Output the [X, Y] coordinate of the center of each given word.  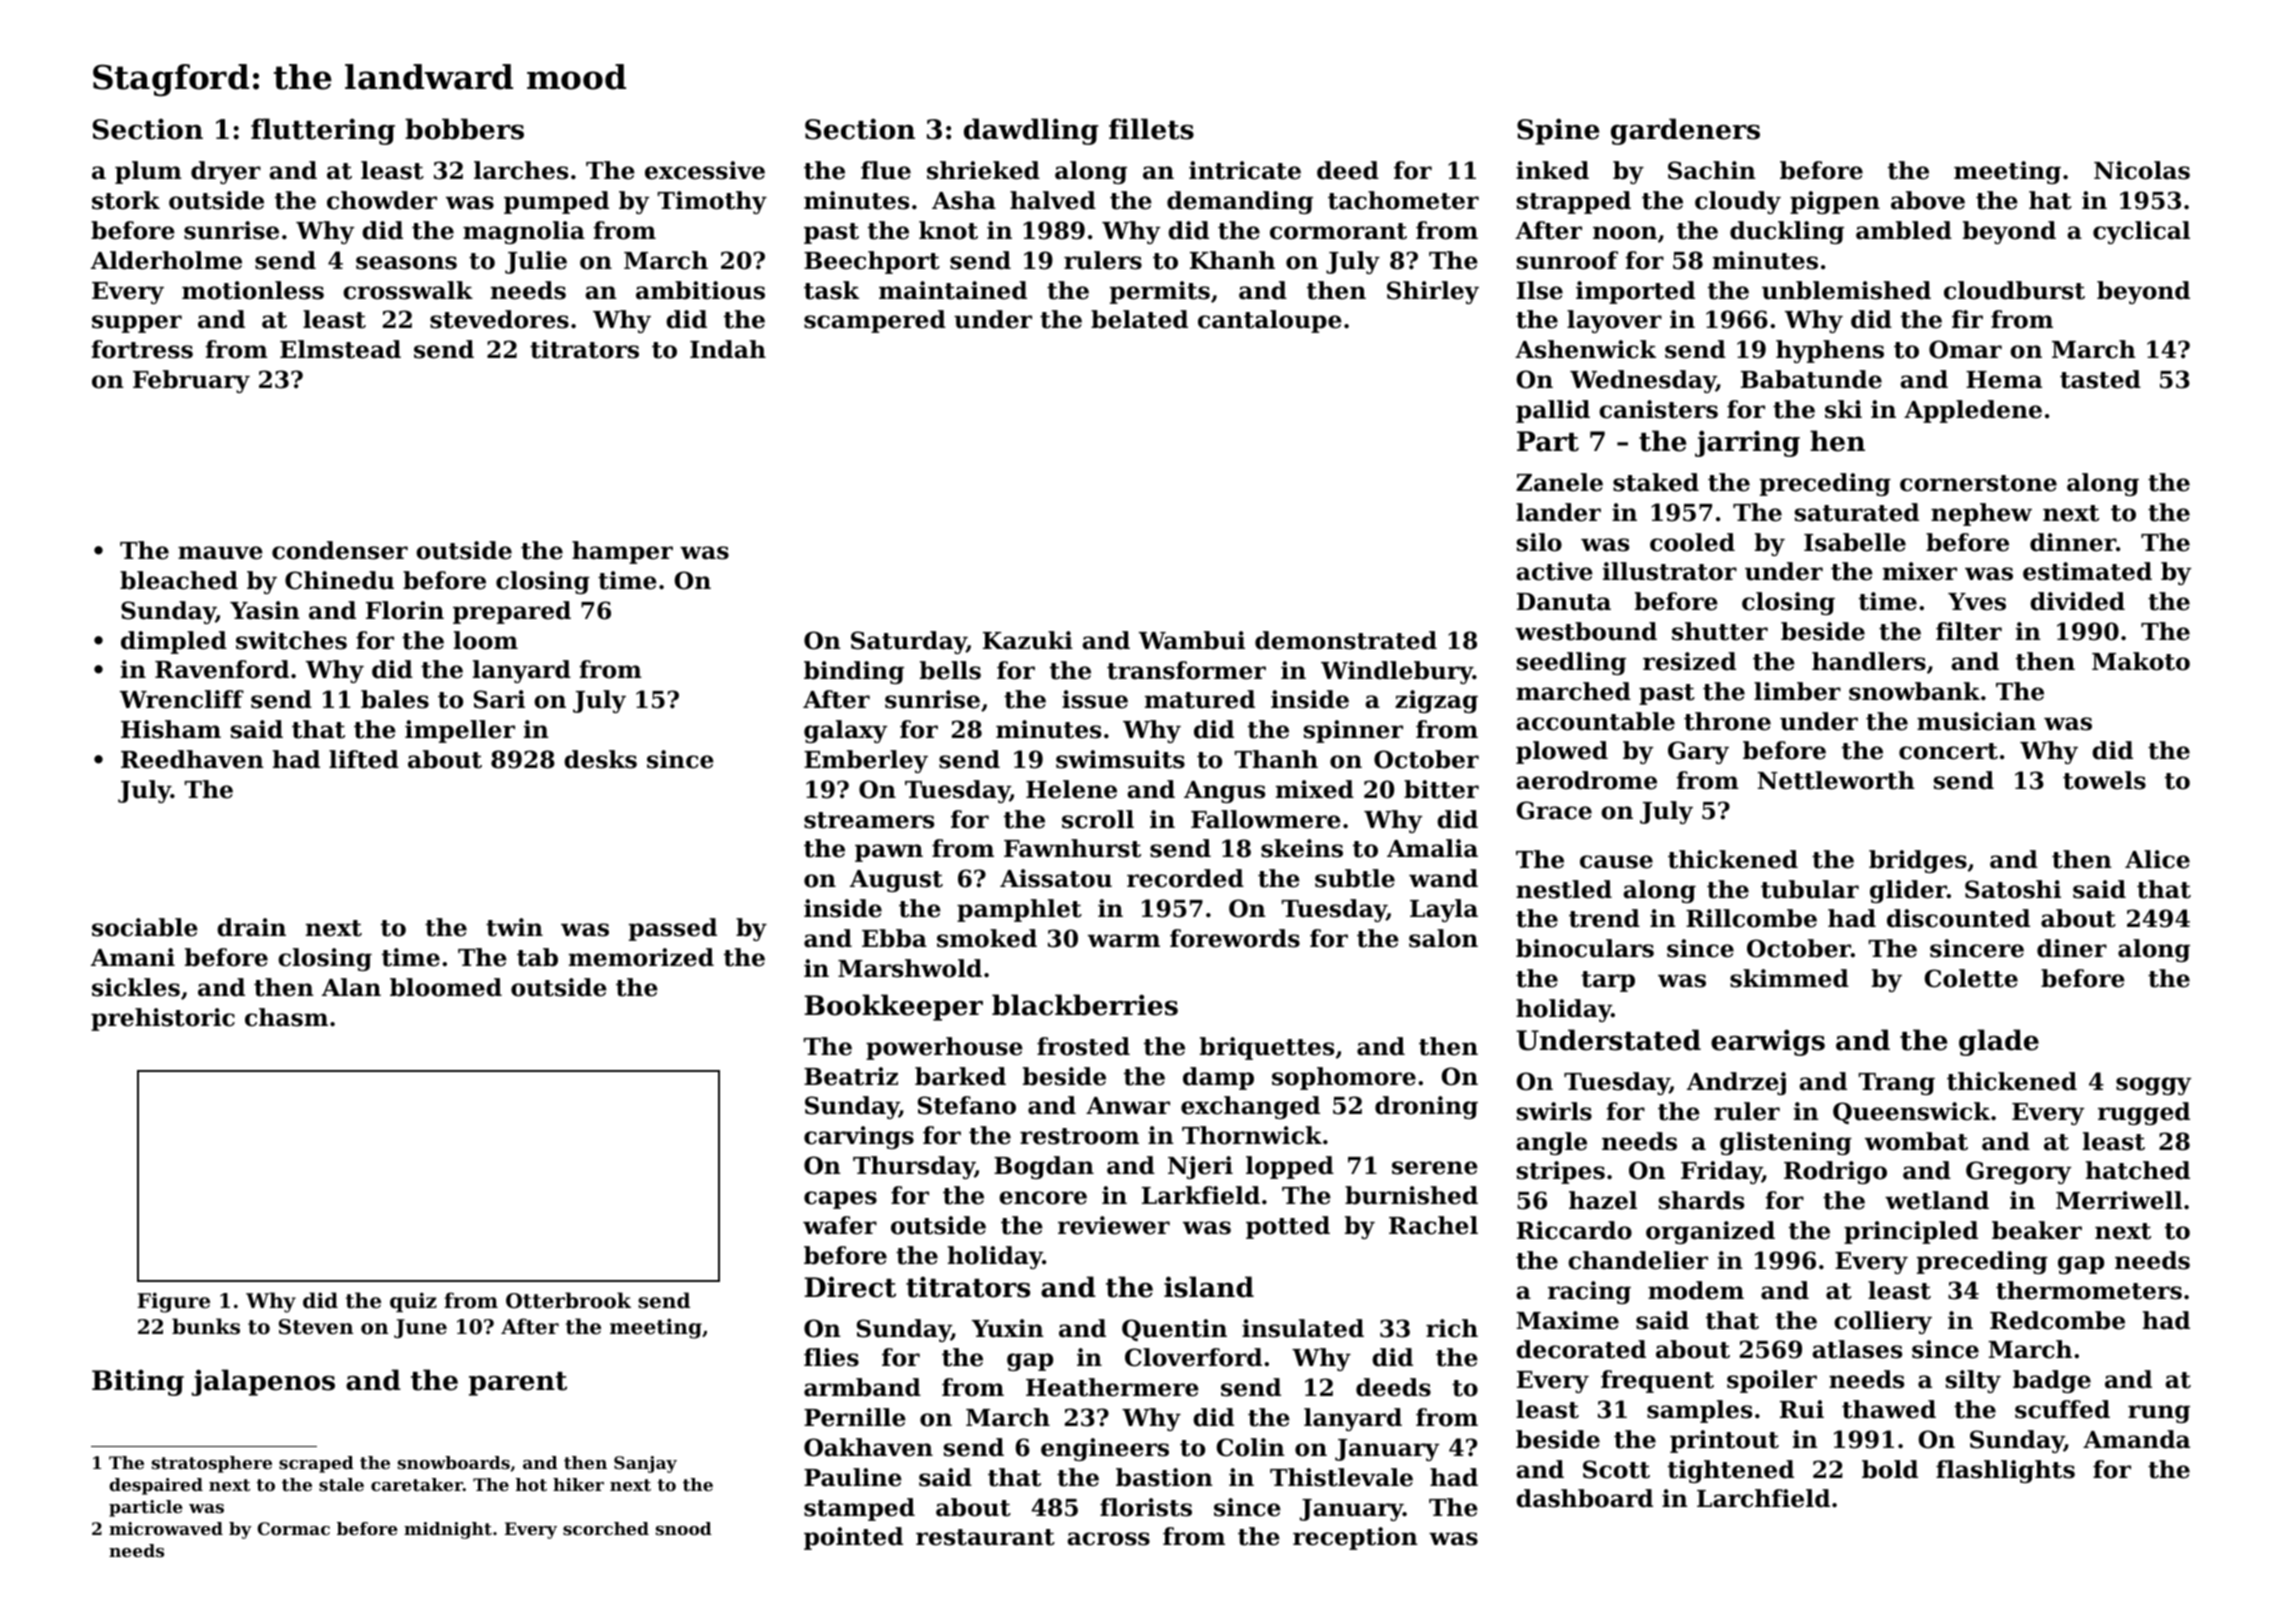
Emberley [866, 761]
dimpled [174, 642]
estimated [2087, 571]
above [1928, 200]
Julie [536, 262]
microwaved [166, 1528]
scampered [875, 321]
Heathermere [1112, 1387]
